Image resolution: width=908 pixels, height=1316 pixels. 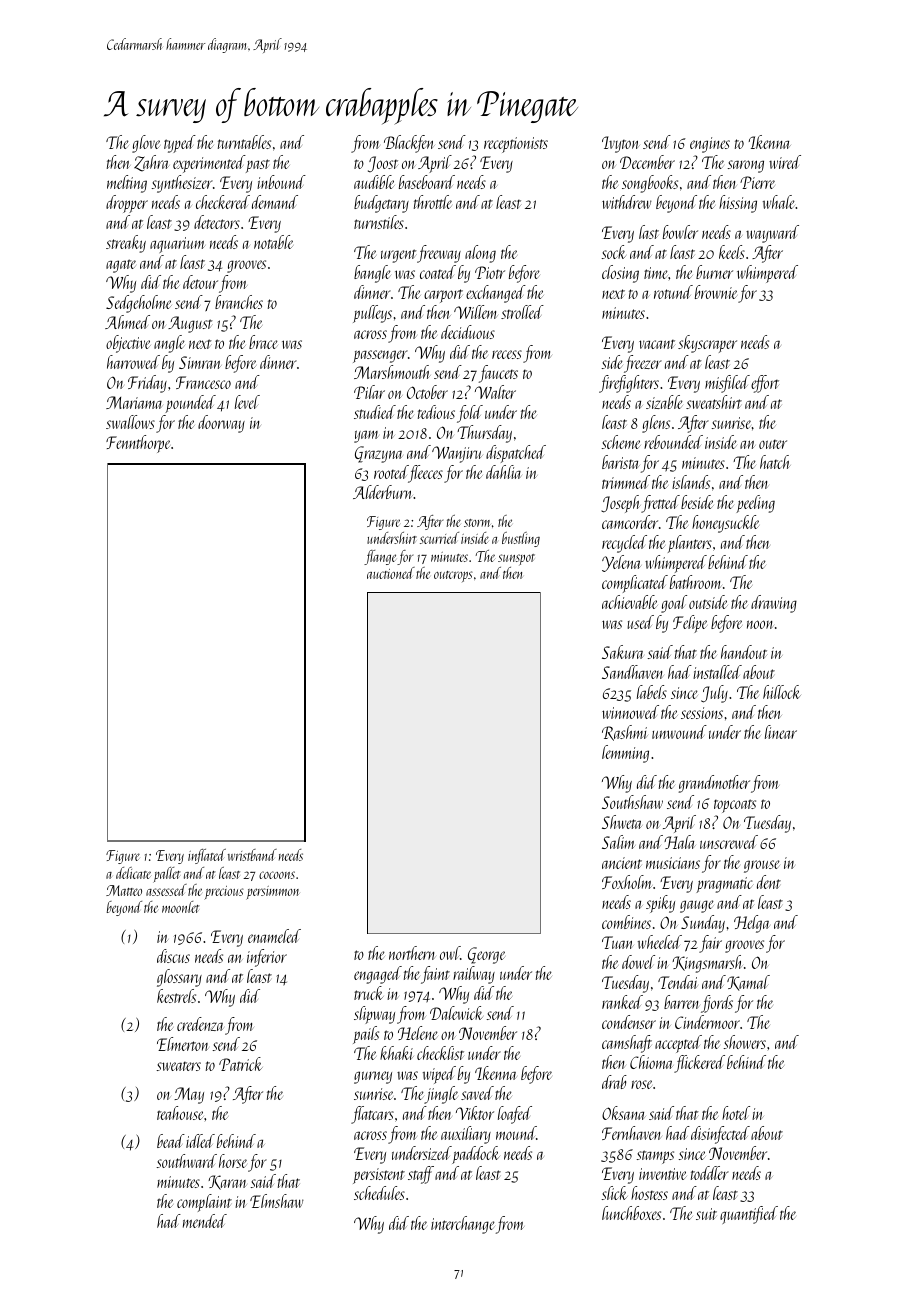 I want to click on sweaters, so click(x=179, y=1066).
